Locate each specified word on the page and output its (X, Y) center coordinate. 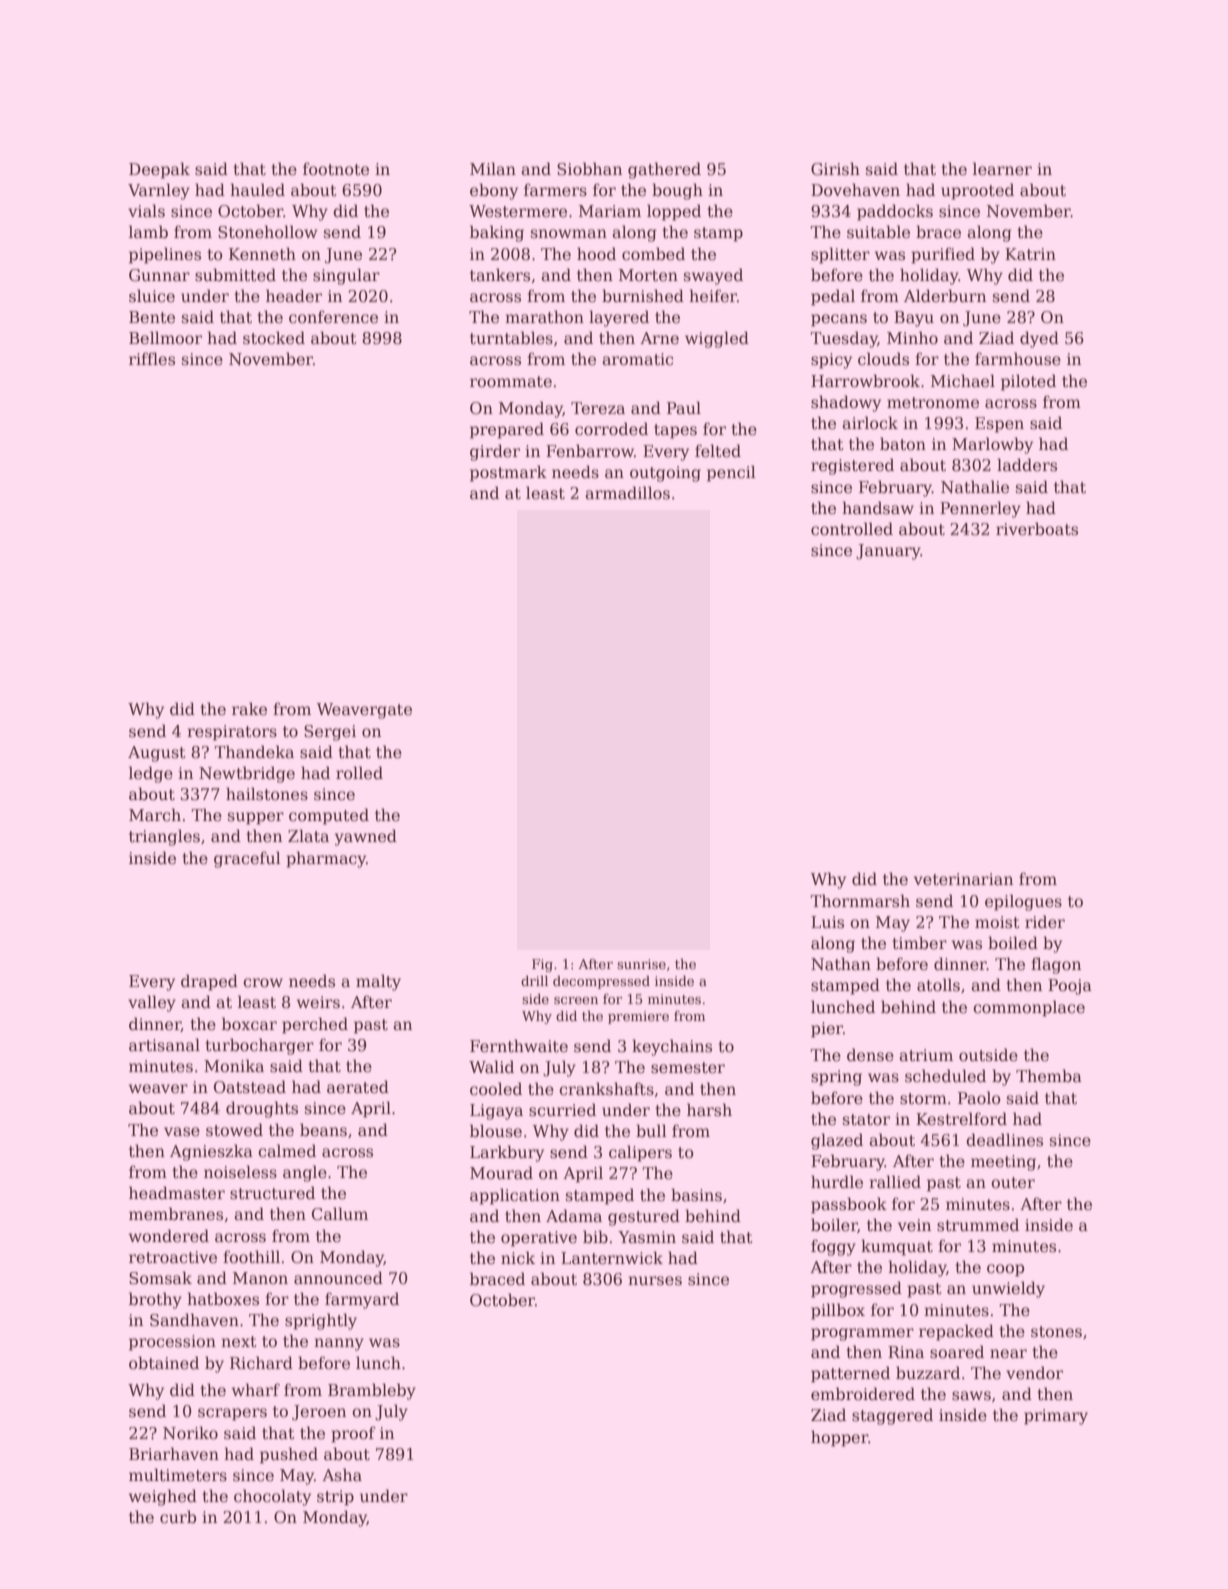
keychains (672, 1047)
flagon (1056, 965)
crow (263, 983)
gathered (664, 170)
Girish (835, 169)
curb (178, 1517)
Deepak (159, 170)
